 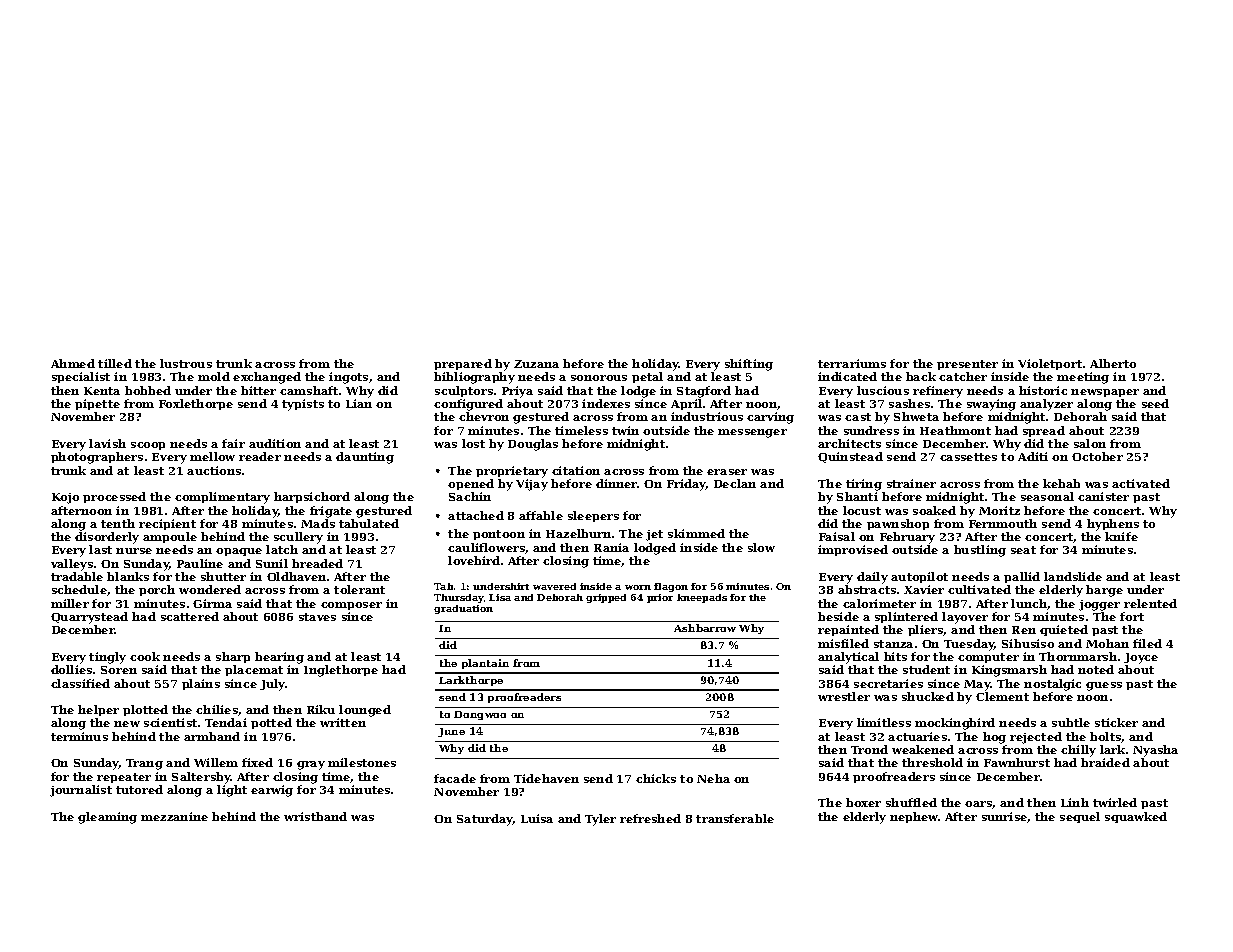 What do you see at coordinates (600, 820) in the screenshot?
I see `Tyler` at bounding box center [600, 820].
